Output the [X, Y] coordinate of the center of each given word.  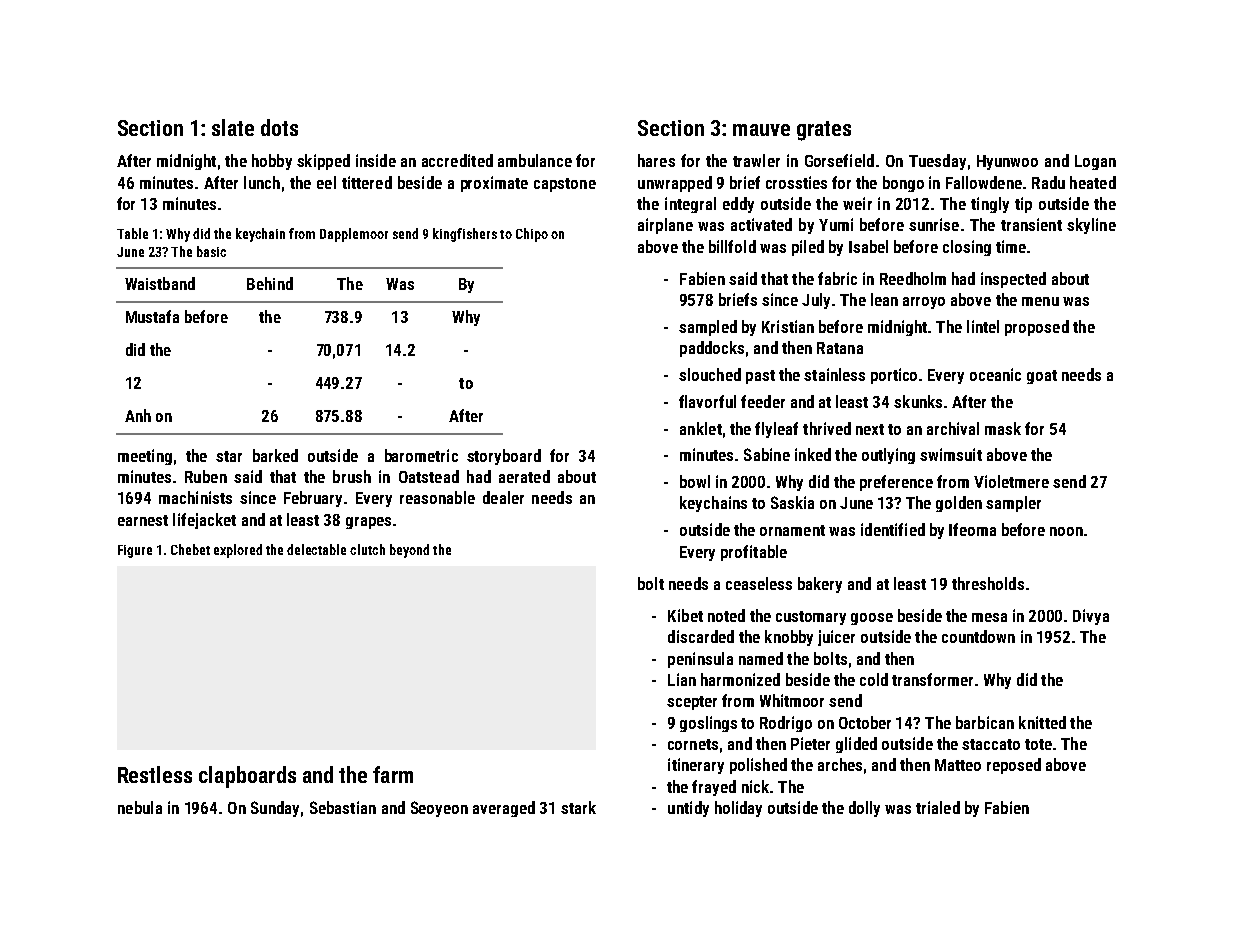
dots [279, 127]
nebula [140, 807]
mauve [761, 130]
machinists [195, 497]
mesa [989, 617]
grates [824, 131]
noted [726, 615]
